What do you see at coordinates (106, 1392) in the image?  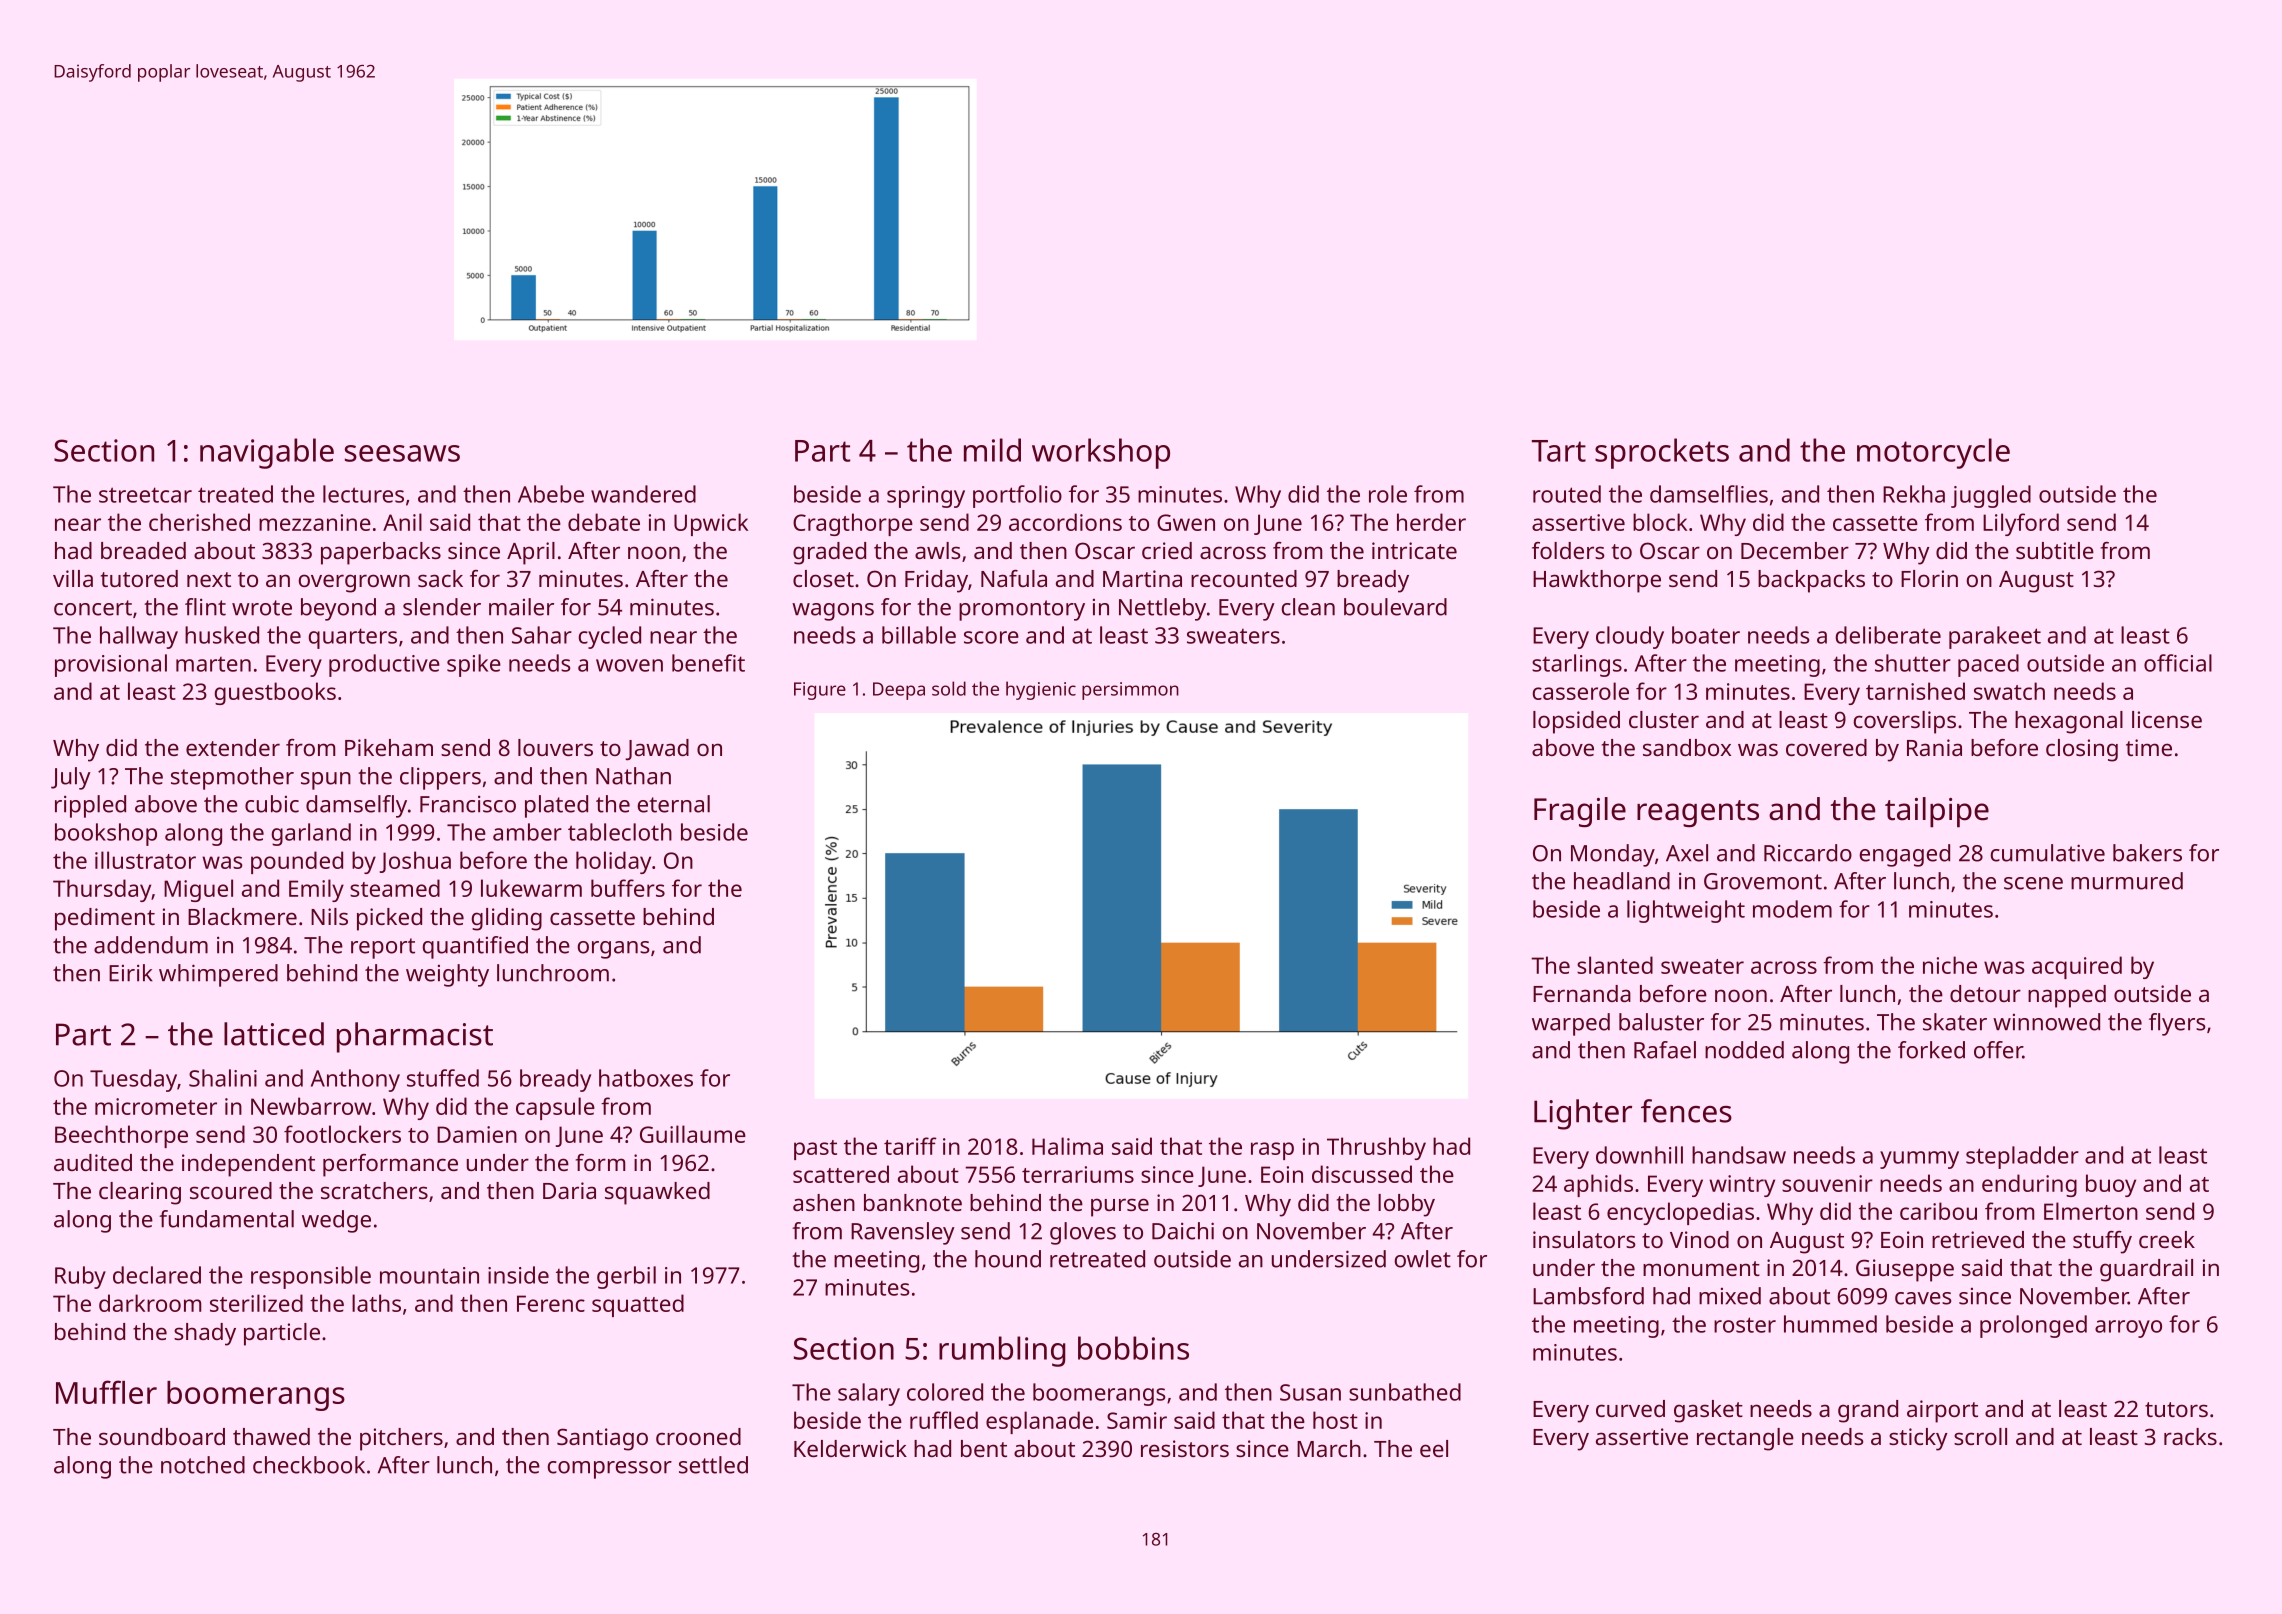 I see `Muffler` at bounding box center [106, 1392].
